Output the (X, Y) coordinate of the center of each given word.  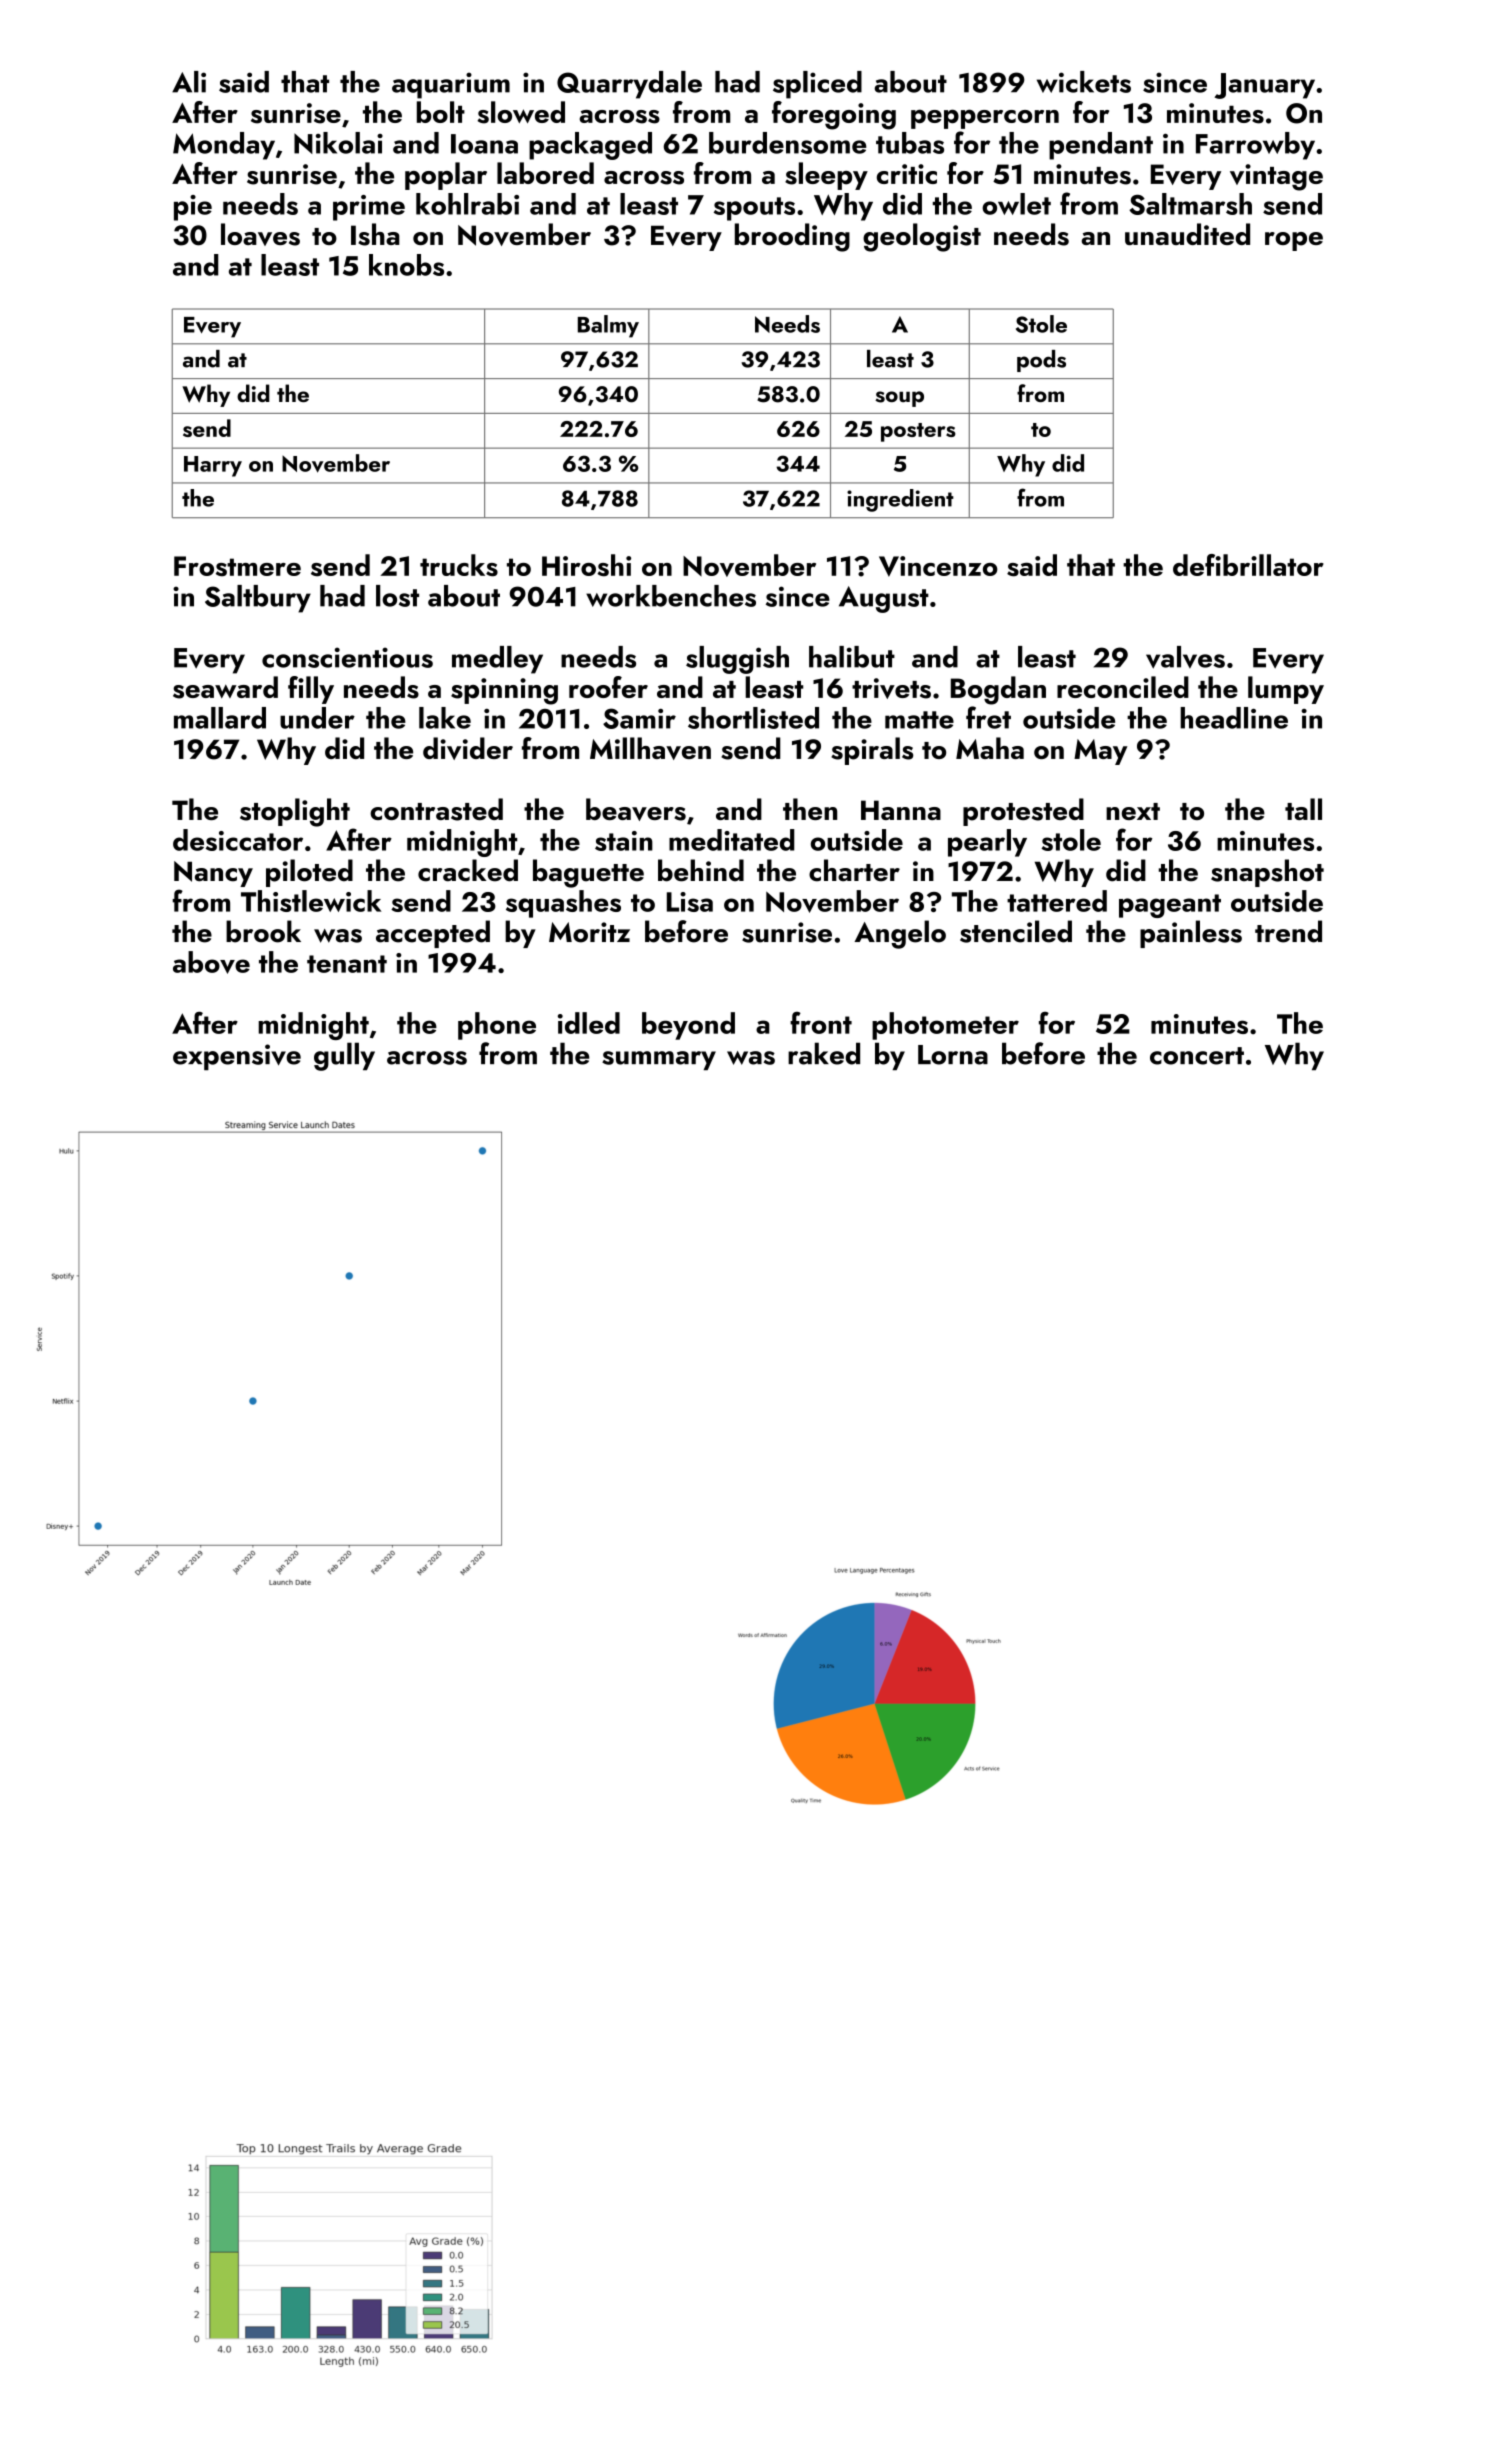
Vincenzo (938, 566)
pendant (1101, 146)
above (211, 962)
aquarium (451, 85)
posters (918, 432)
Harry (213, 466)
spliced (817, 85)
